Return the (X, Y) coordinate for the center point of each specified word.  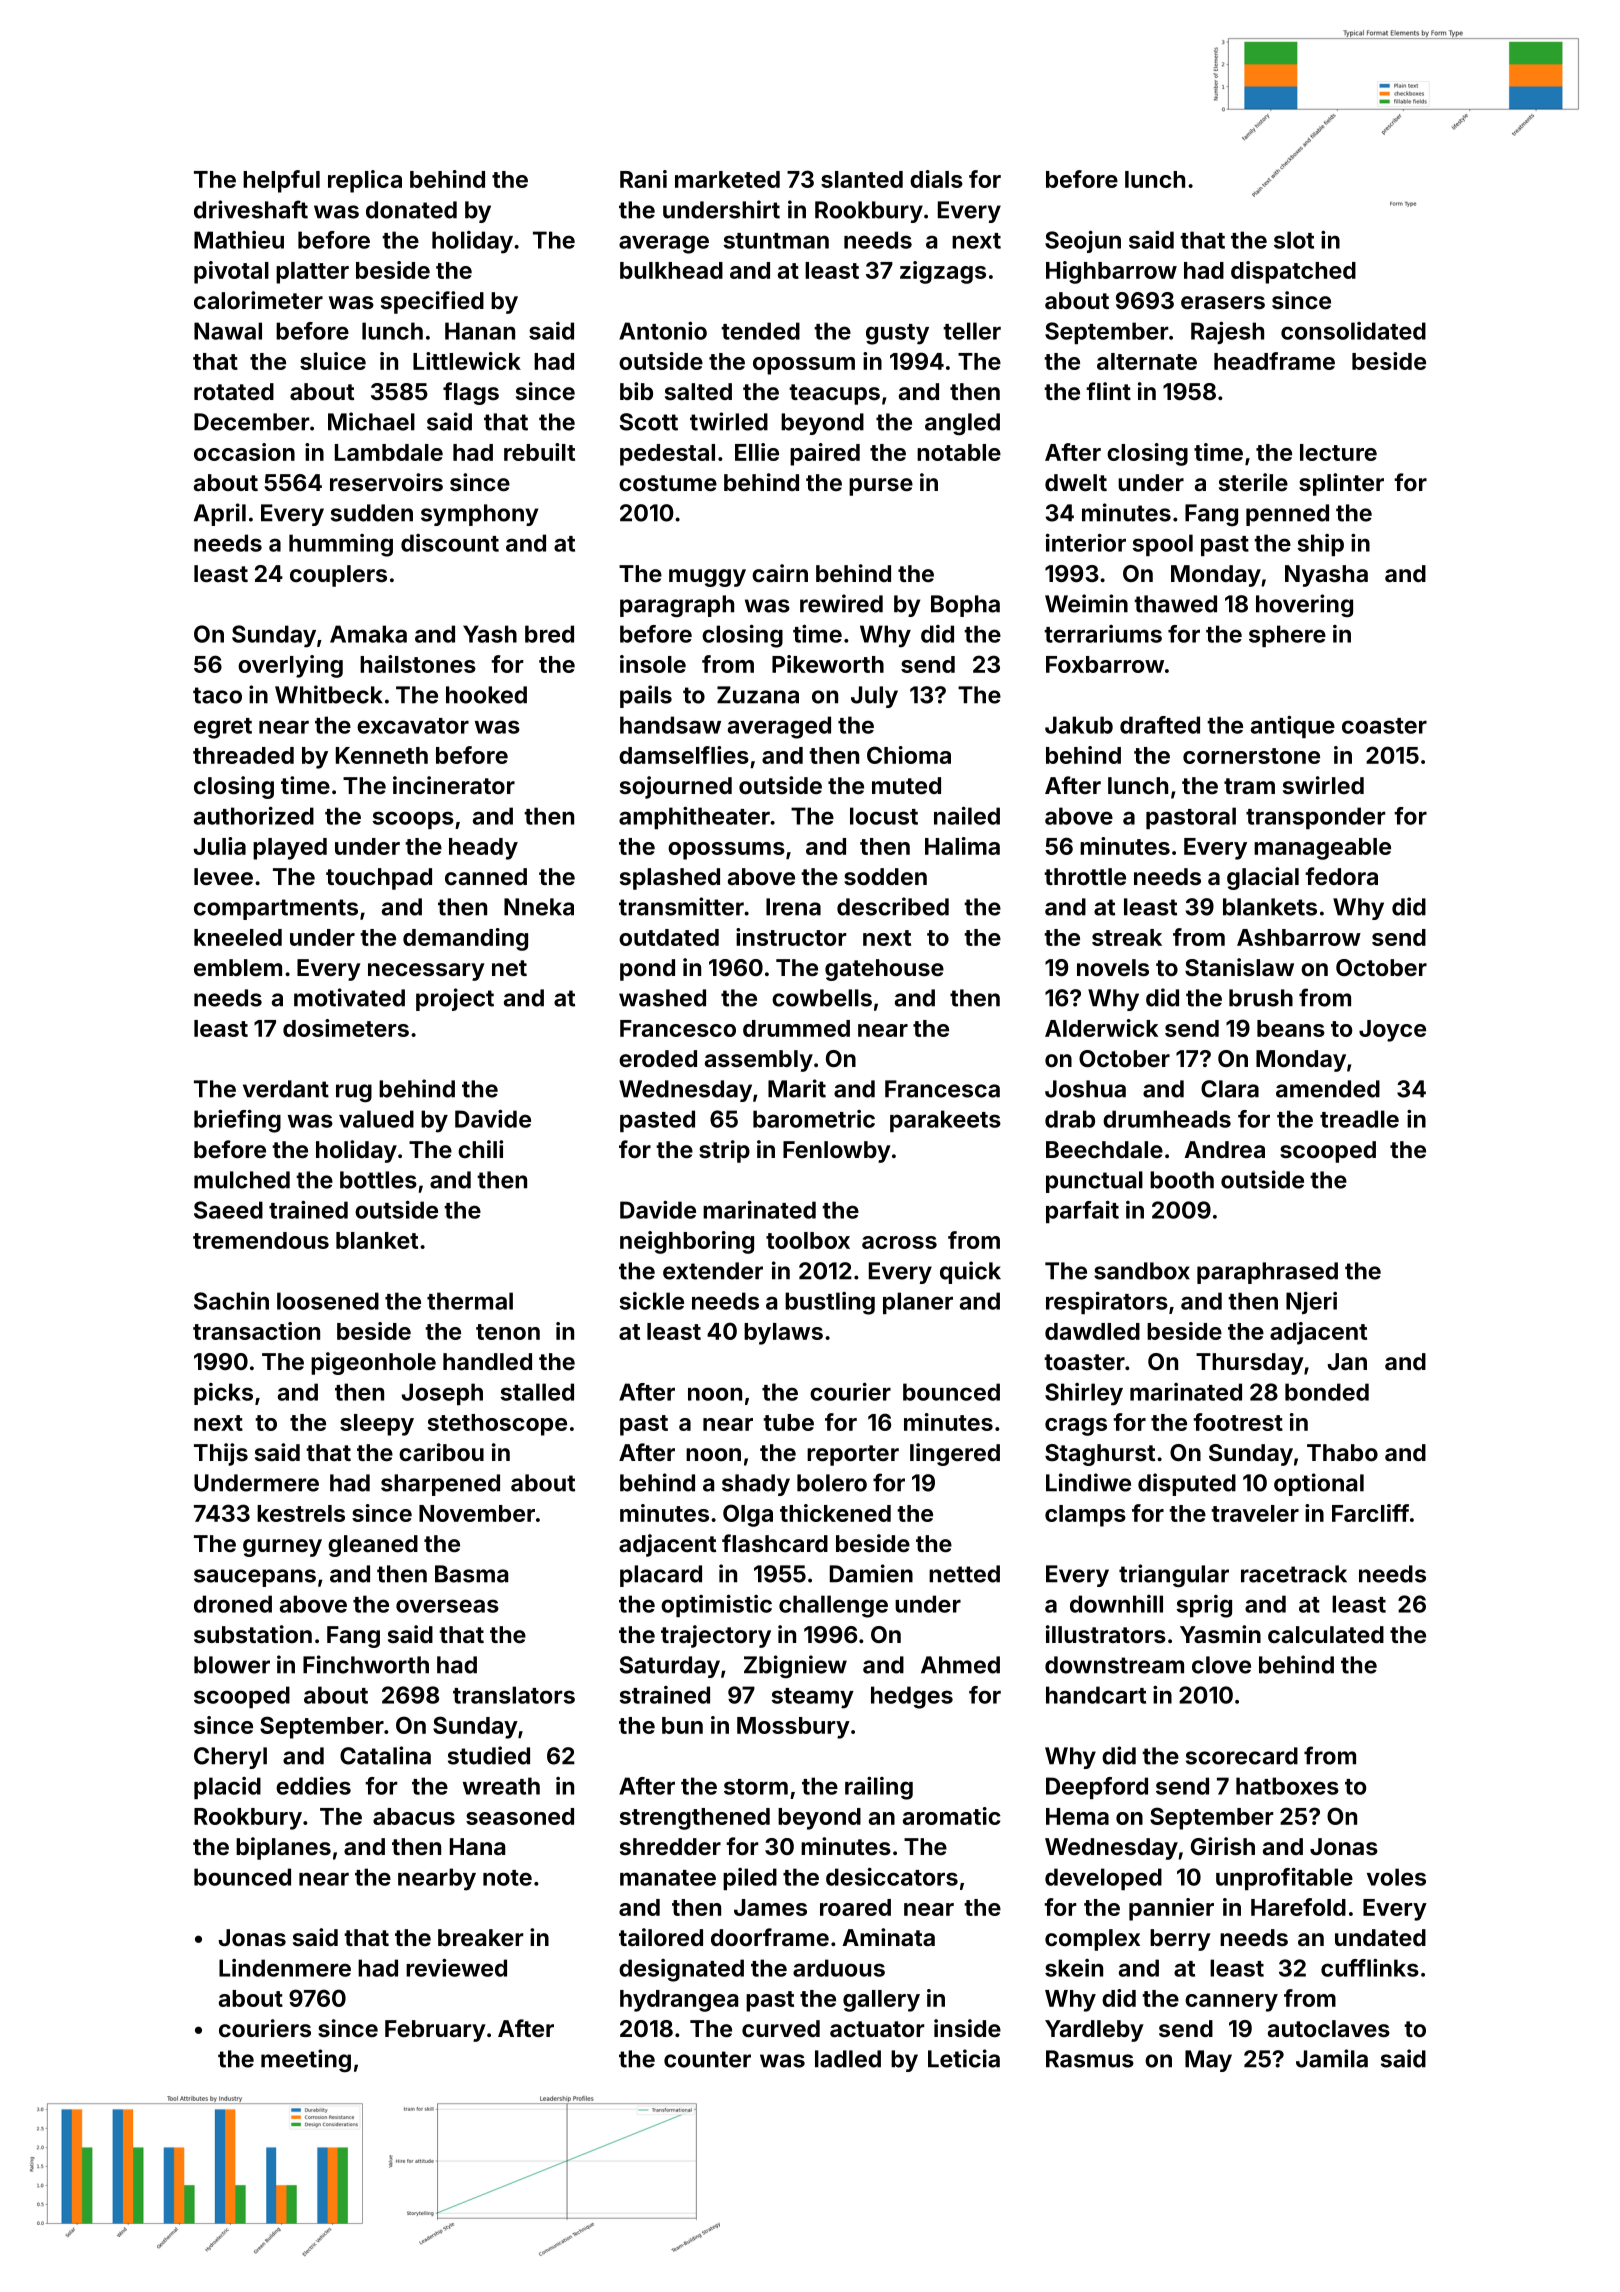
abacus (414, 1816)
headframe (1274, 361)
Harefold (1298, 1907)
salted (698, 391)
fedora (1341, 876)
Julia (220, 846)
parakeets (945, 1121)
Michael (371, 421)
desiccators (892, 1877)
